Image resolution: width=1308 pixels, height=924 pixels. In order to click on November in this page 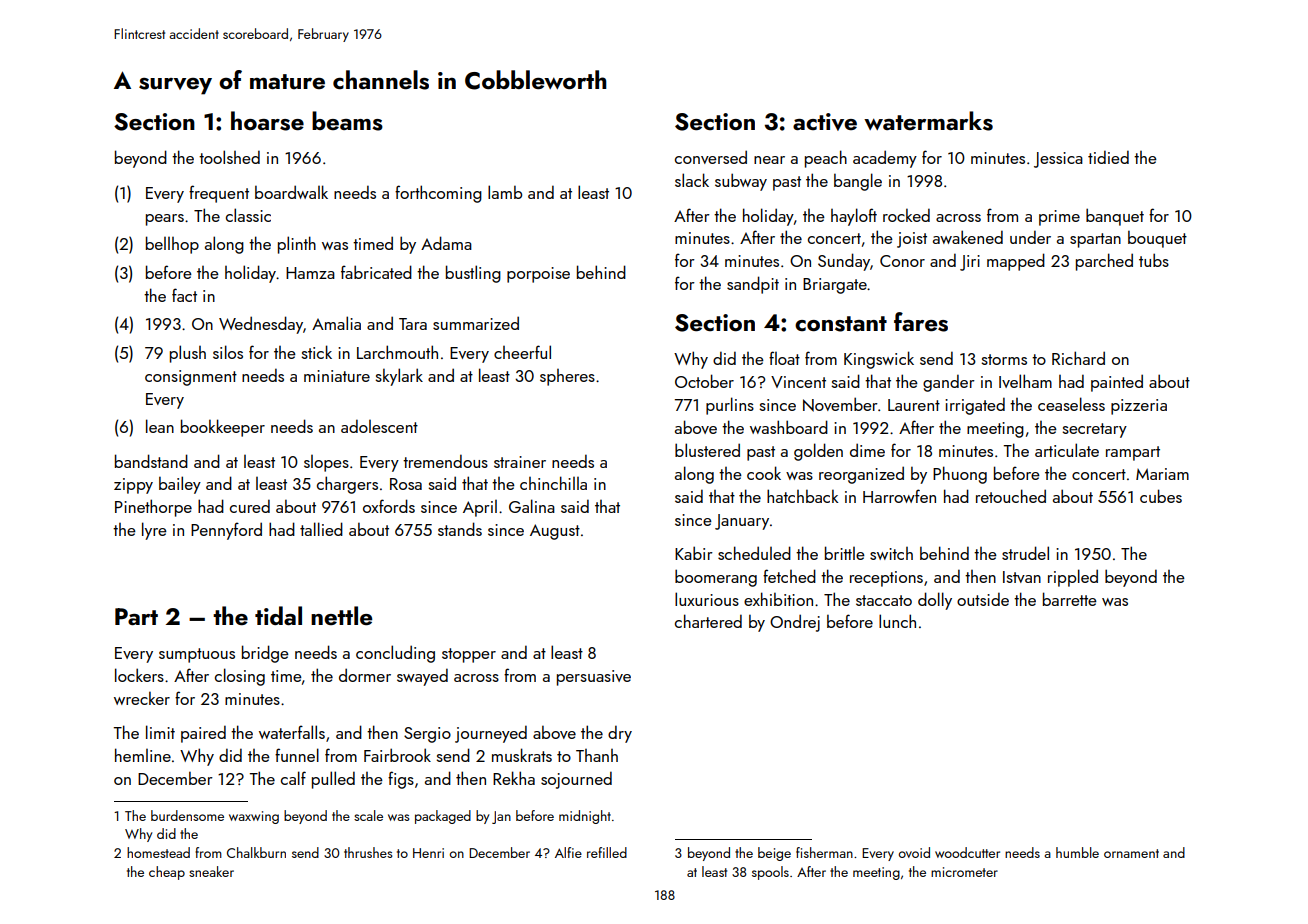, I will do `click(840, 404)`.
